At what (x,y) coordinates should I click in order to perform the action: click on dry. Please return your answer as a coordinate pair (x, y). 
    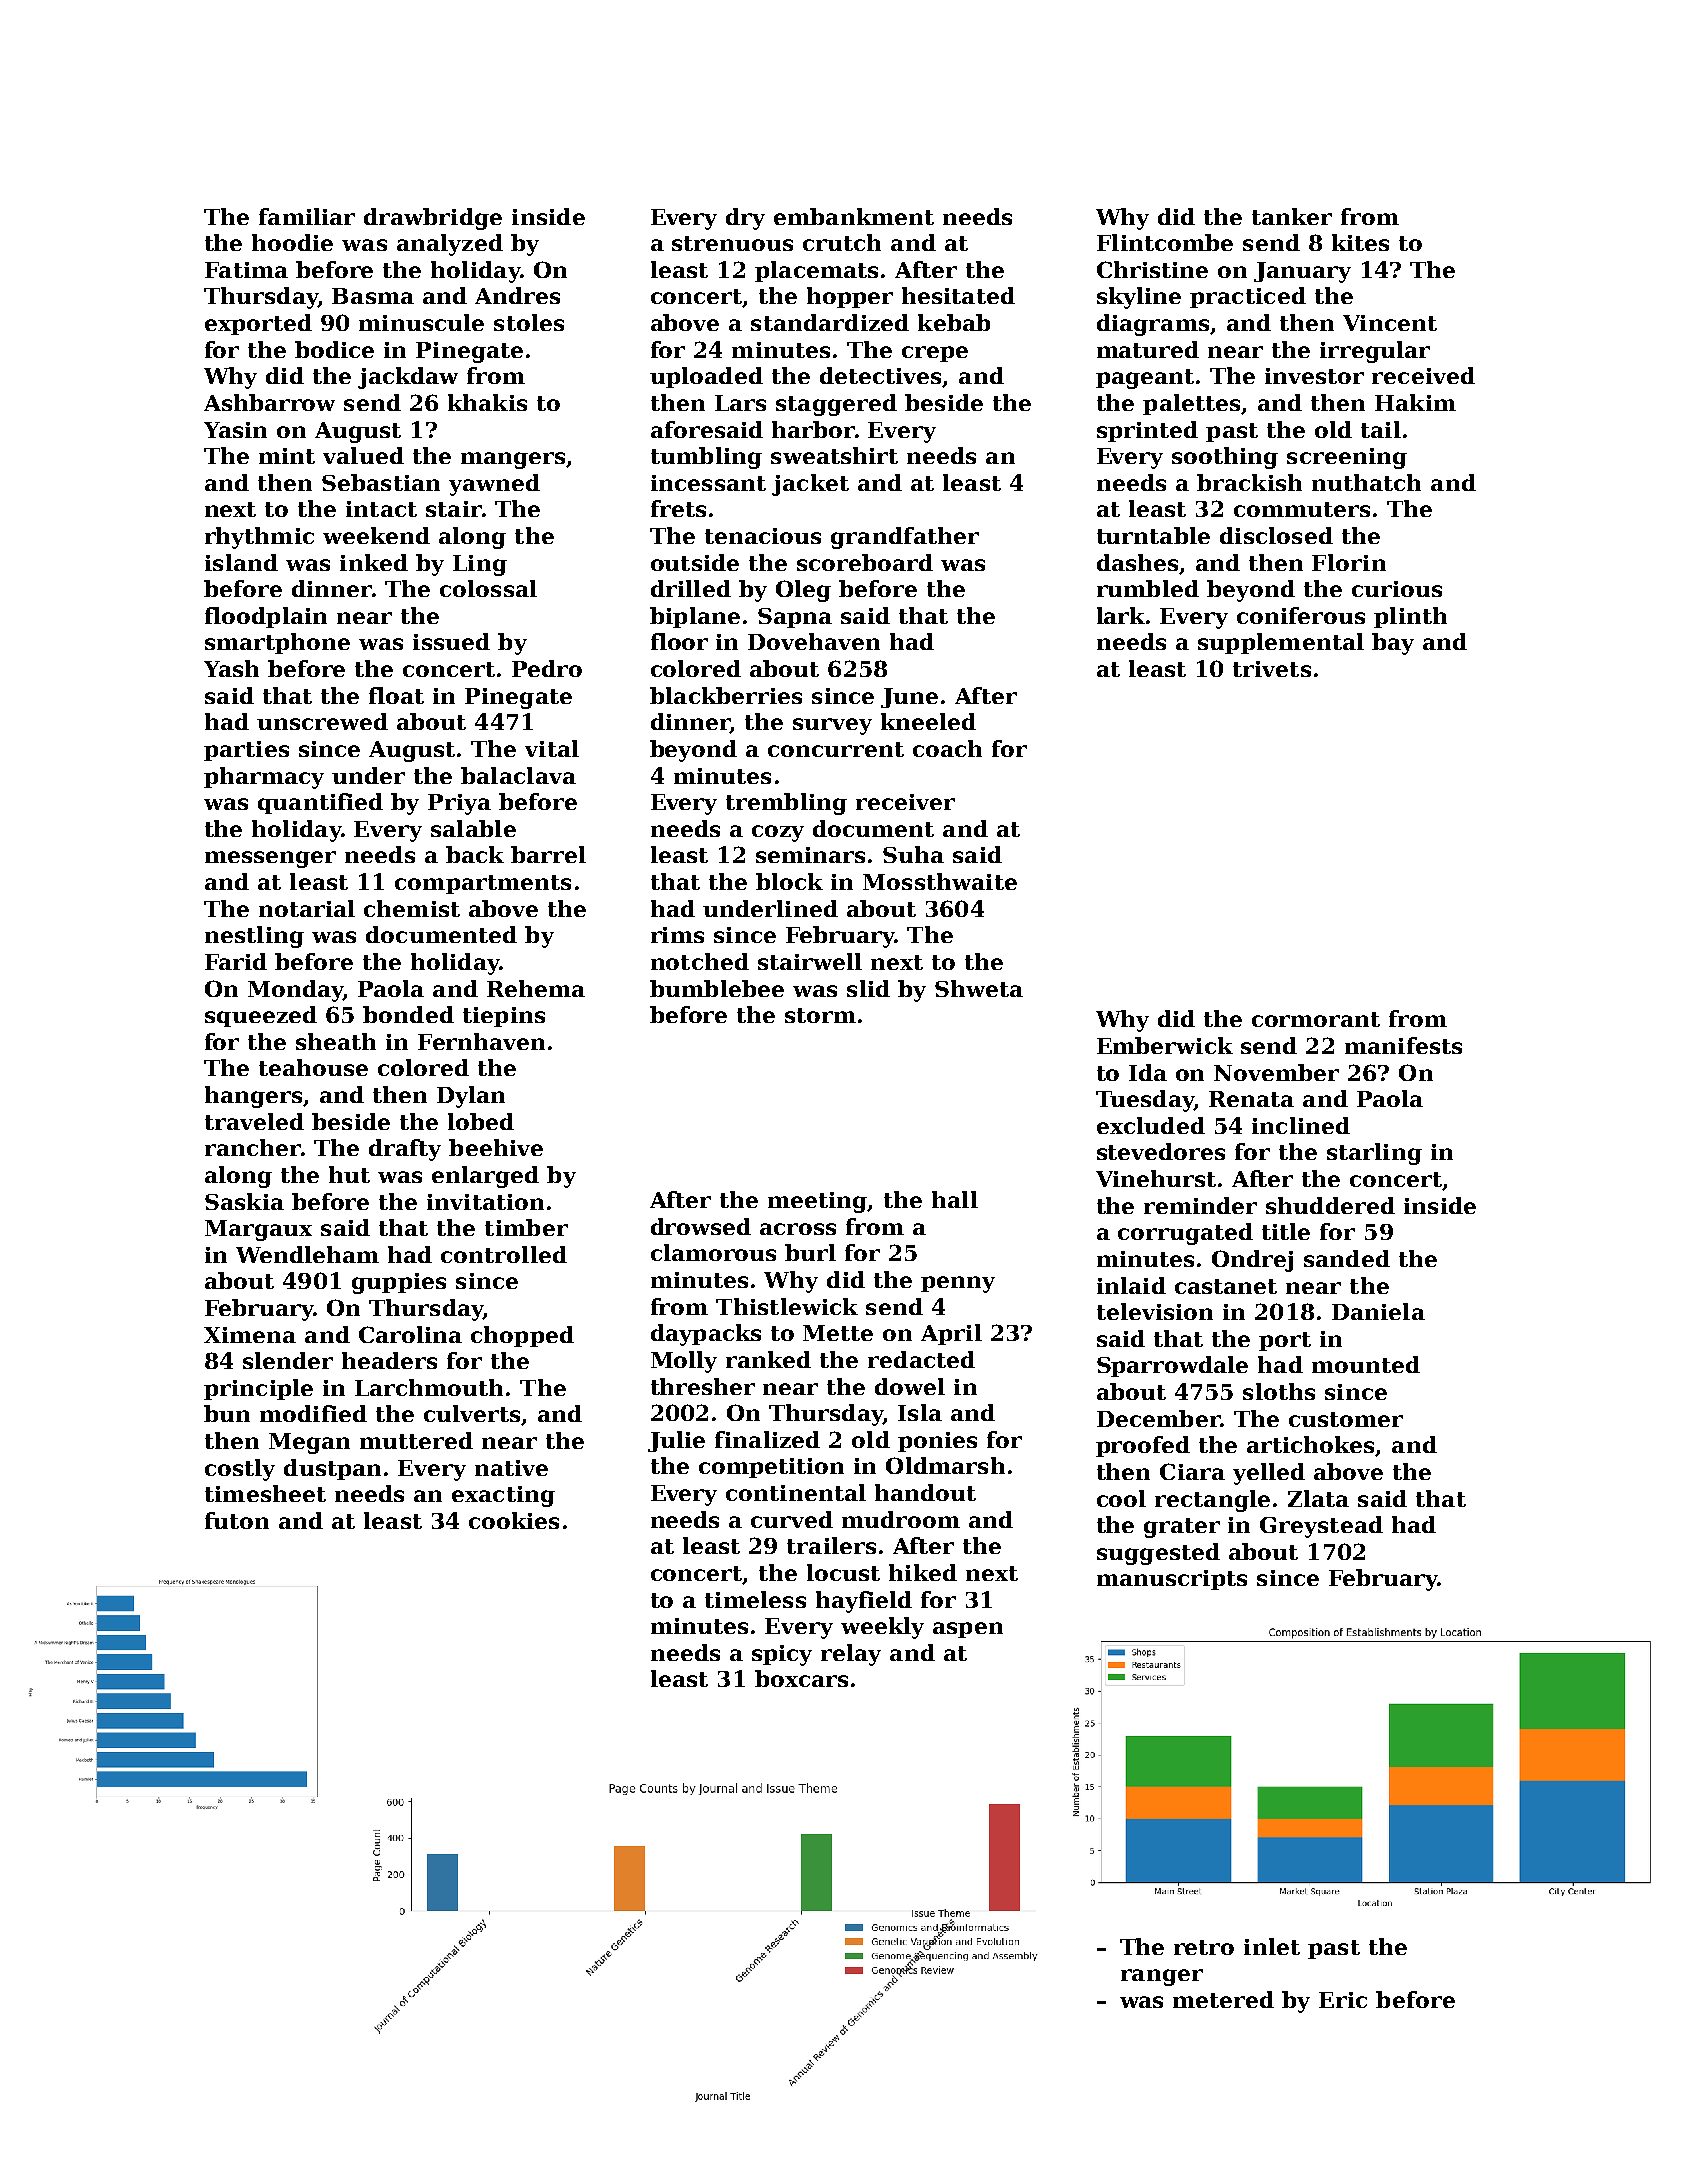
    Looking at the image, I should click on (745, 219).
